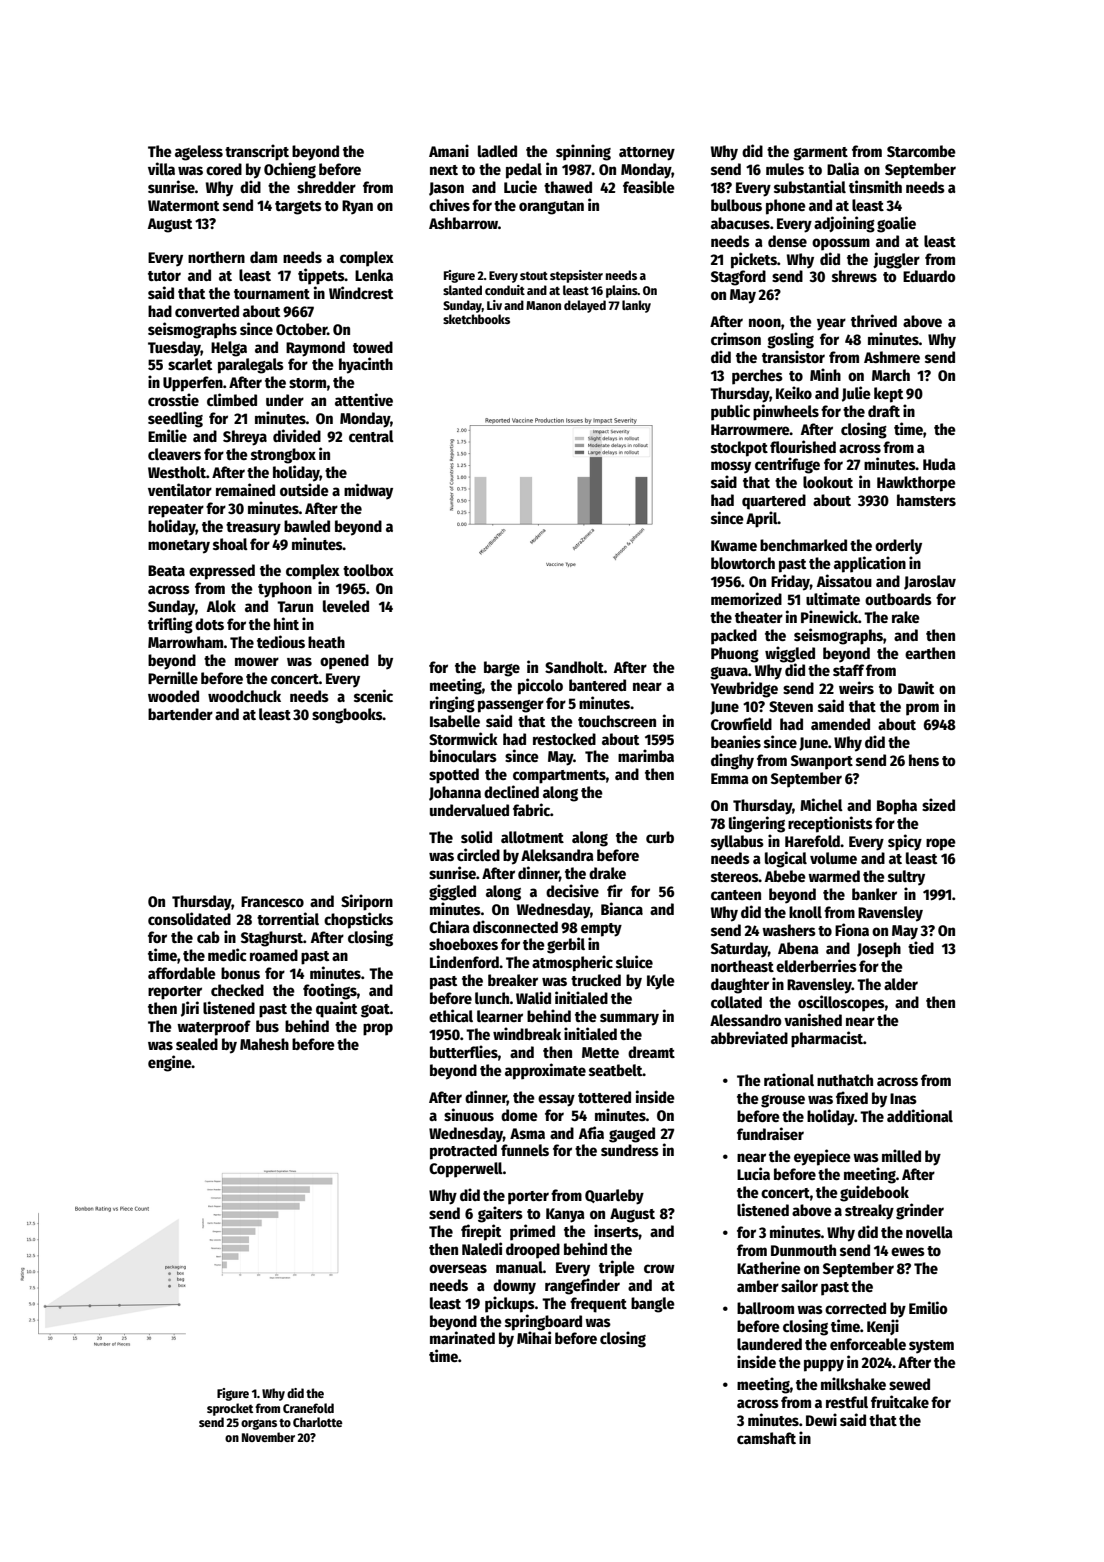  What do you see at coordinates (896, 224) in the screenshot?
I see `goalie` at bounding box center [896, 224].
